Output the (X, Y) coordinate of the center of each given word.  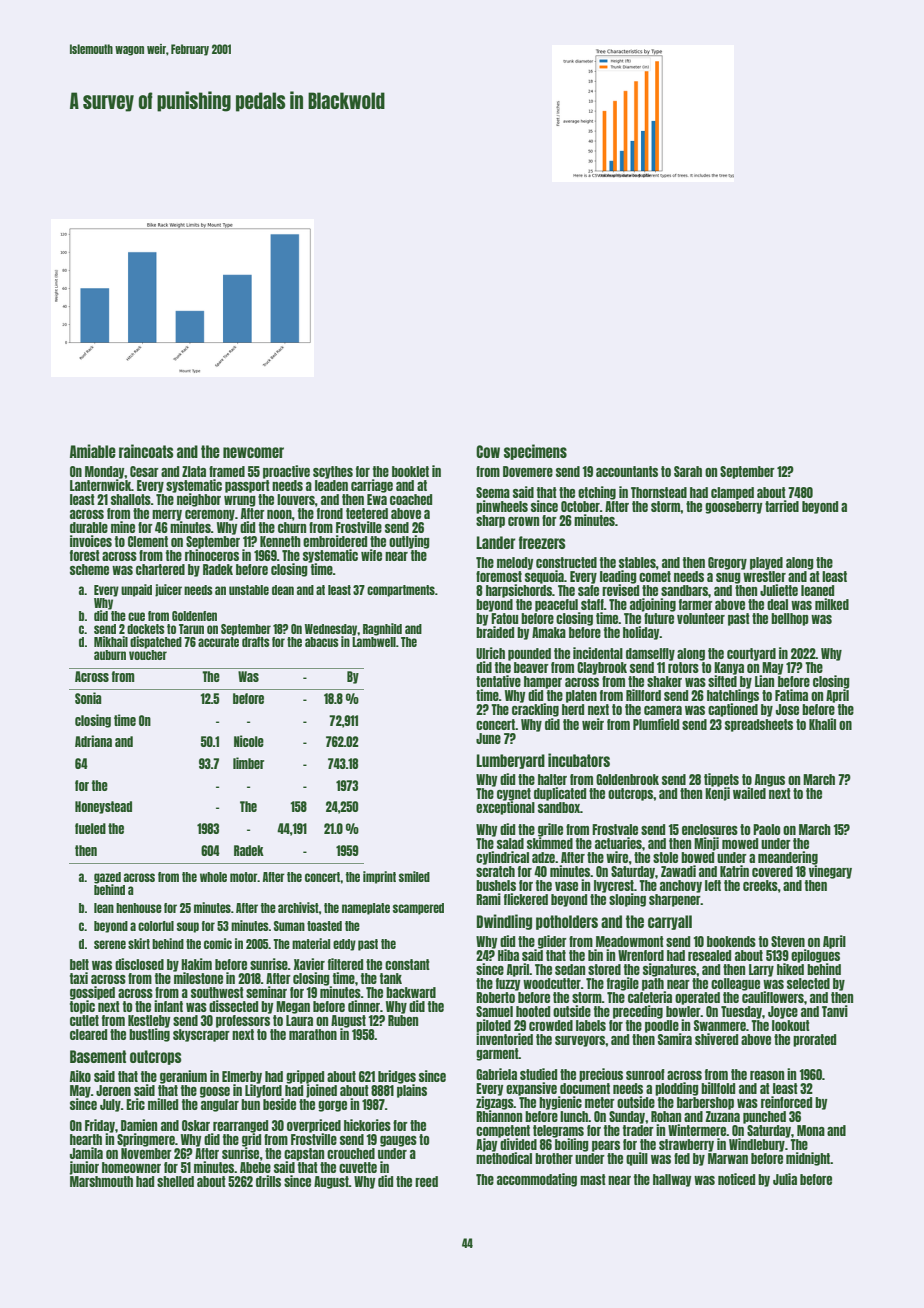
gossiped (92, 993)
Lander (496, 542)
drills (268, 1181)
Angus (770, 780)
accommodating (537, 1180)
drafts (256, 642)
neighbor (199, 500)
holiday (641, 633)
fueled (90, 828)
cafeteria (650, 997)
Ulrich (490, 653)
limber (248, 763)
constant (407, 964)
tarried (782, 506)
